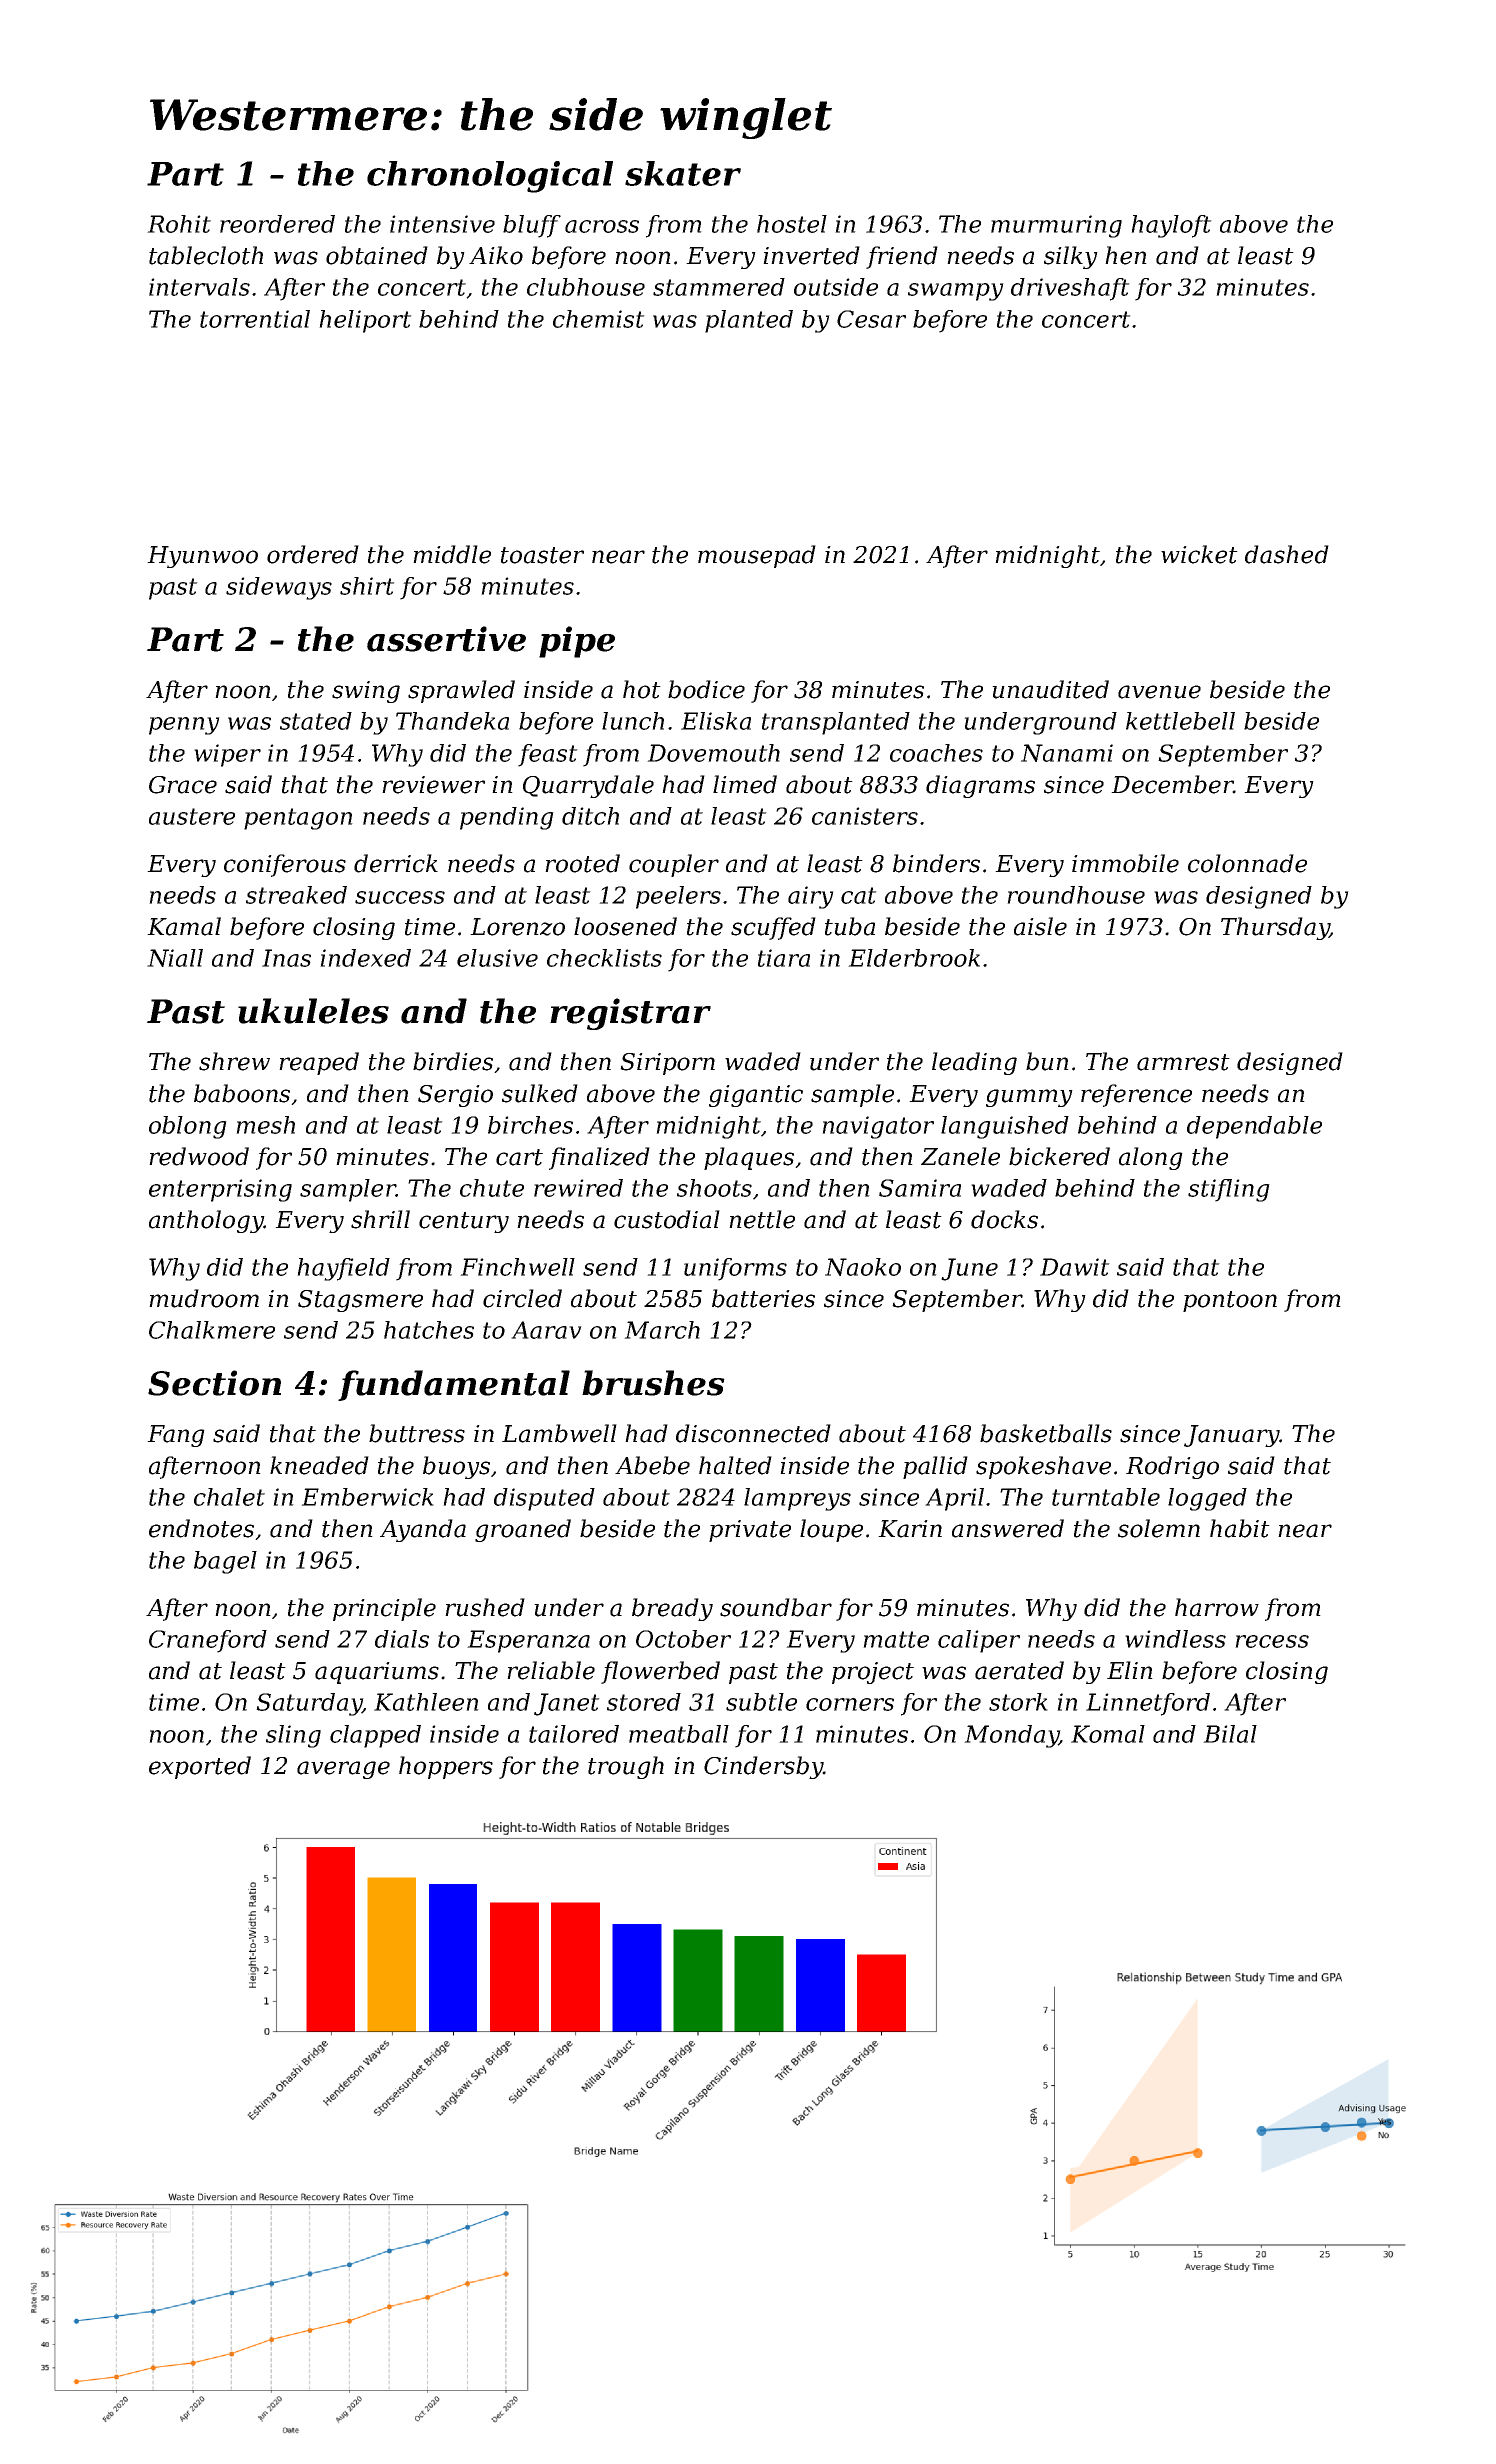 The height and width of the screenshot is (2464, 1496). Describe the element at coordinates (179, 224) in the screenshot. I see `Rohit` at that location.
